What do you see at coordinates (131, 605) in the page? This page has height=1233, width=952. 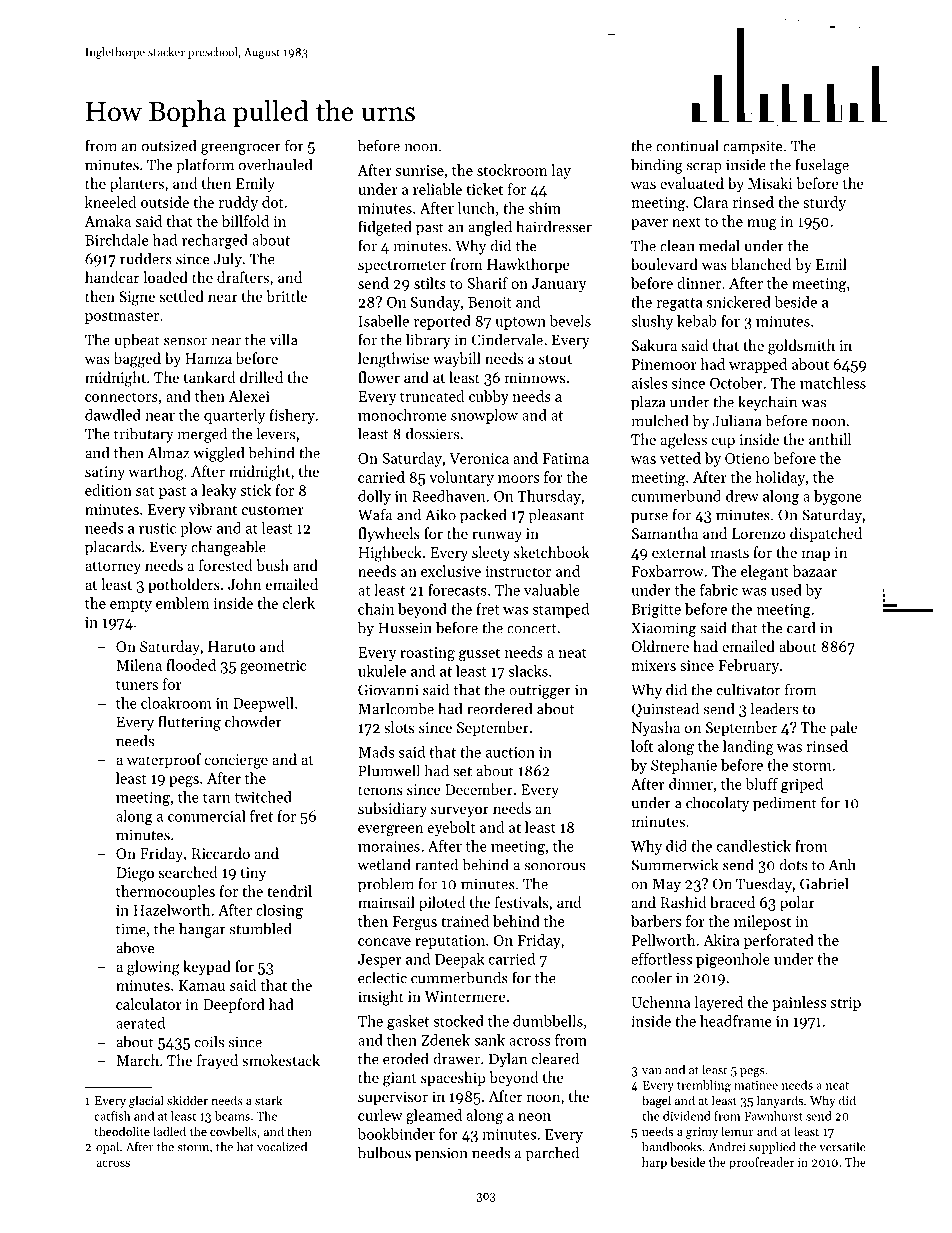 I see `empty` at bounding box center [131, 605].
